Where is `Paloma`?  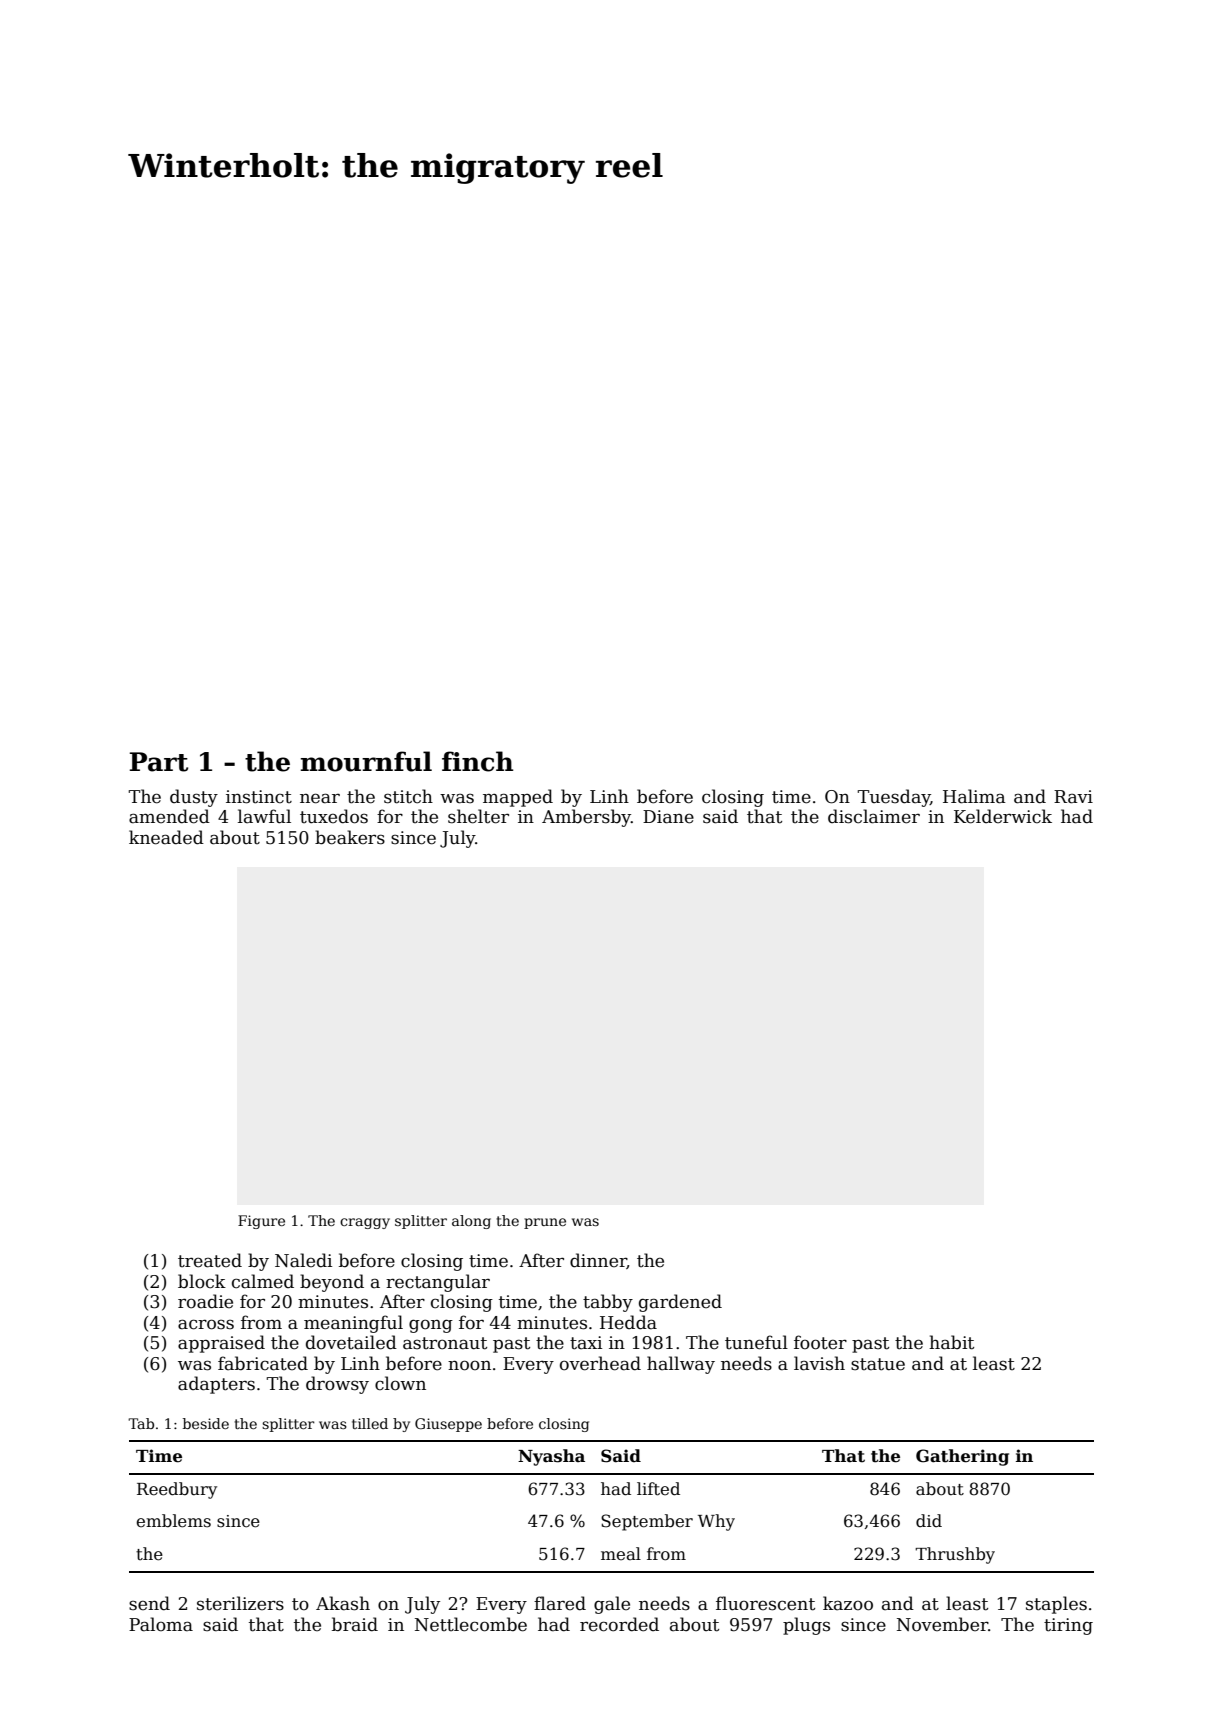 Paloma is located at coordinates (161, 1624).
